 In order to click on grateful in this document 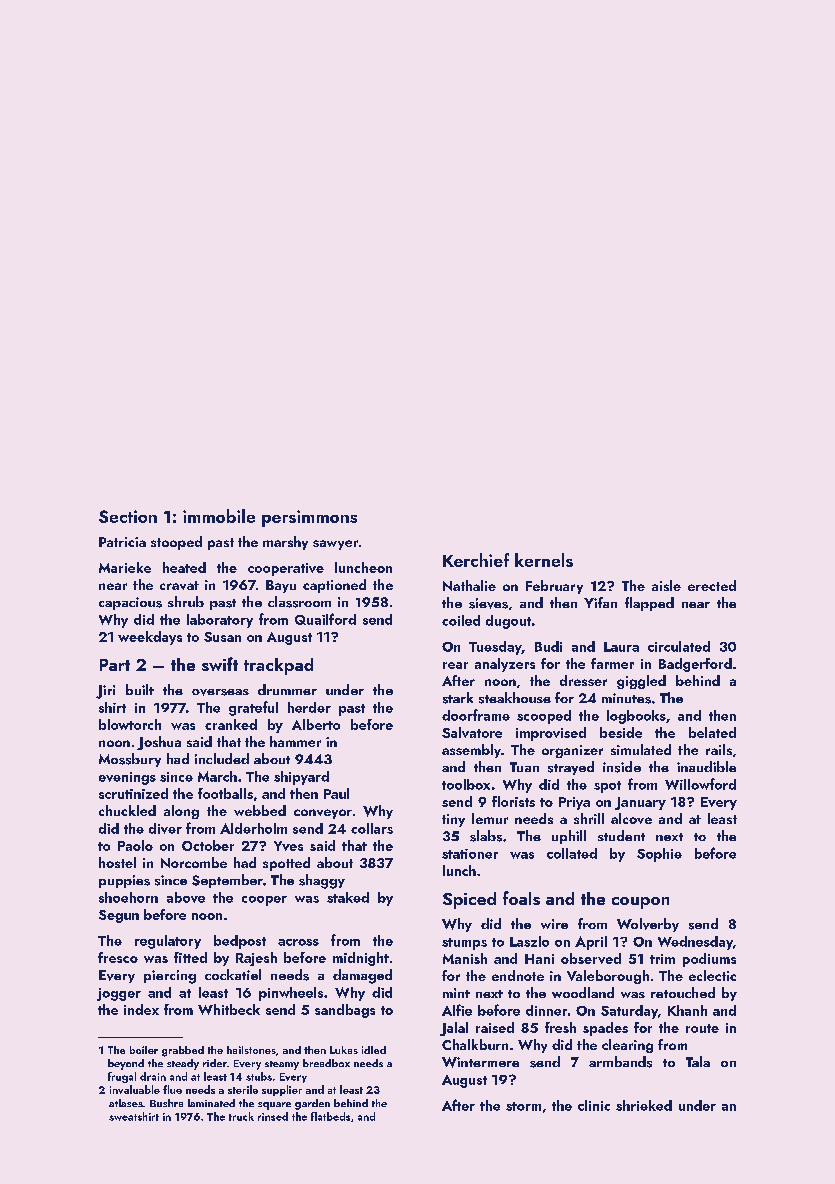, I will do `click(253, 708)`.
